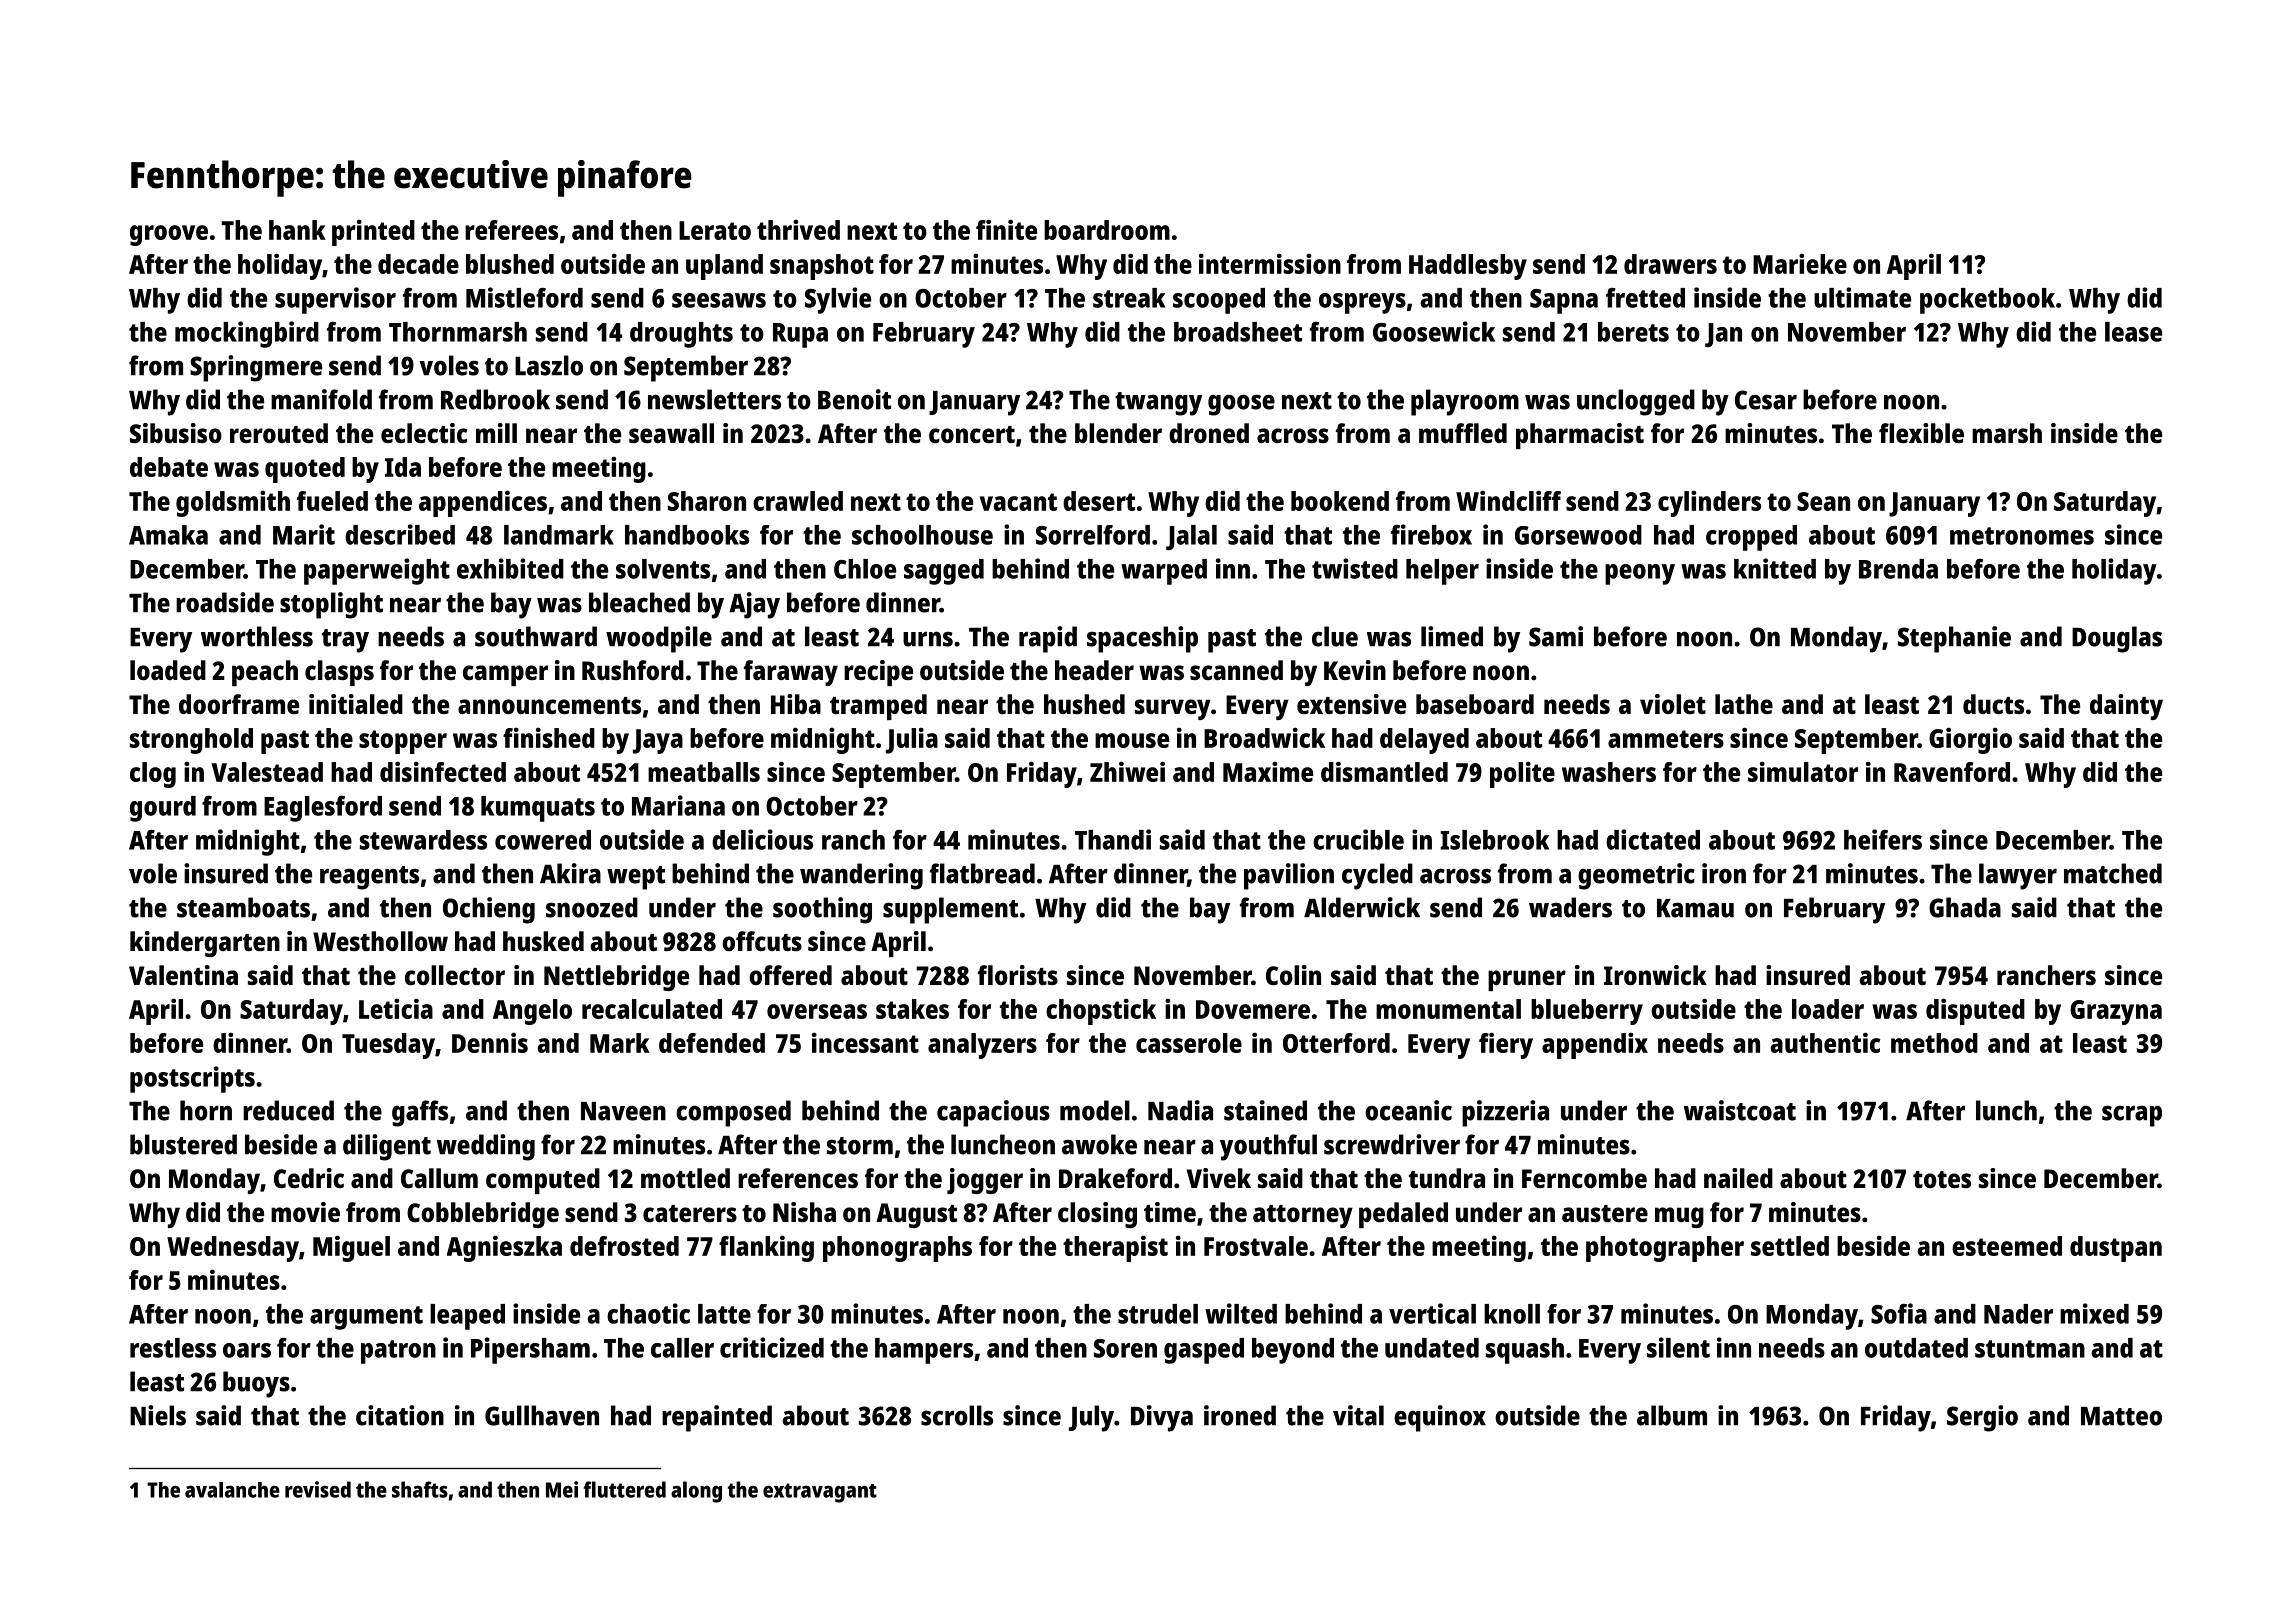 Image resolution: width=2292 pixels, height=1620 pixels. I want to click on intermission, so click(1270, 263).
